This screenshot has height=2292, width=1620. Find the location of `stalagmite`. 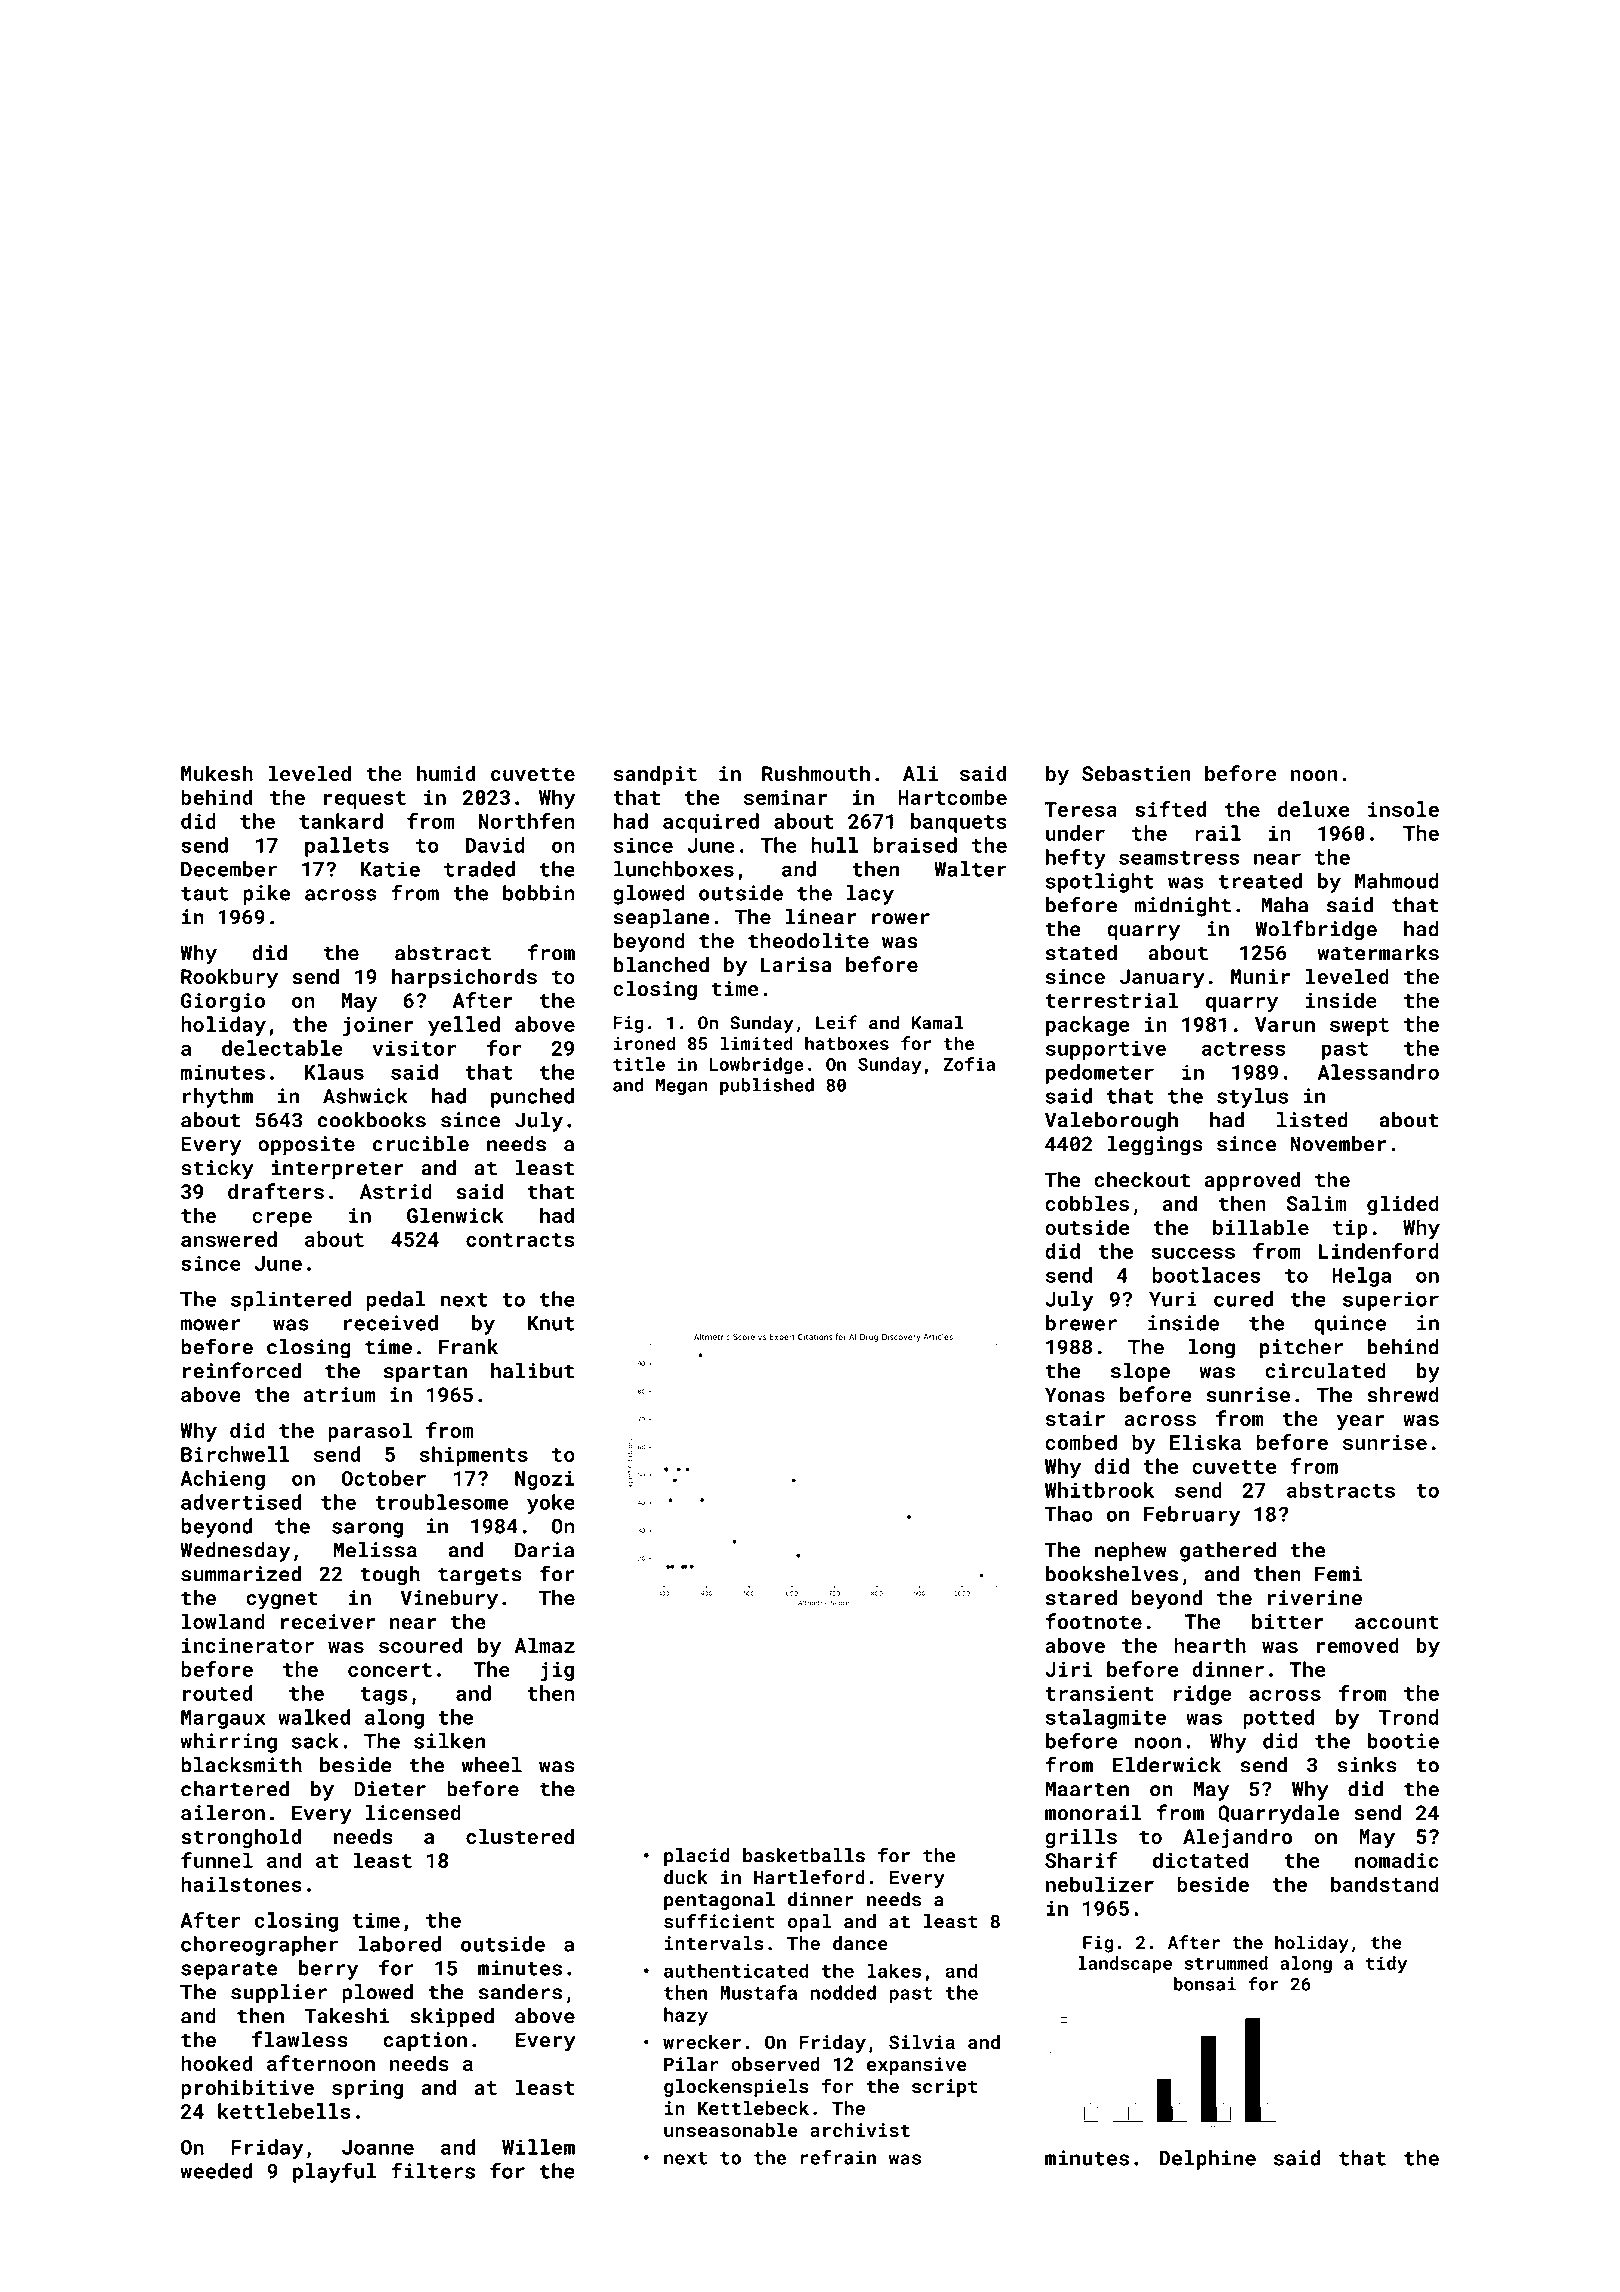

stalagmite is located at coordinates (1106, 1719).
